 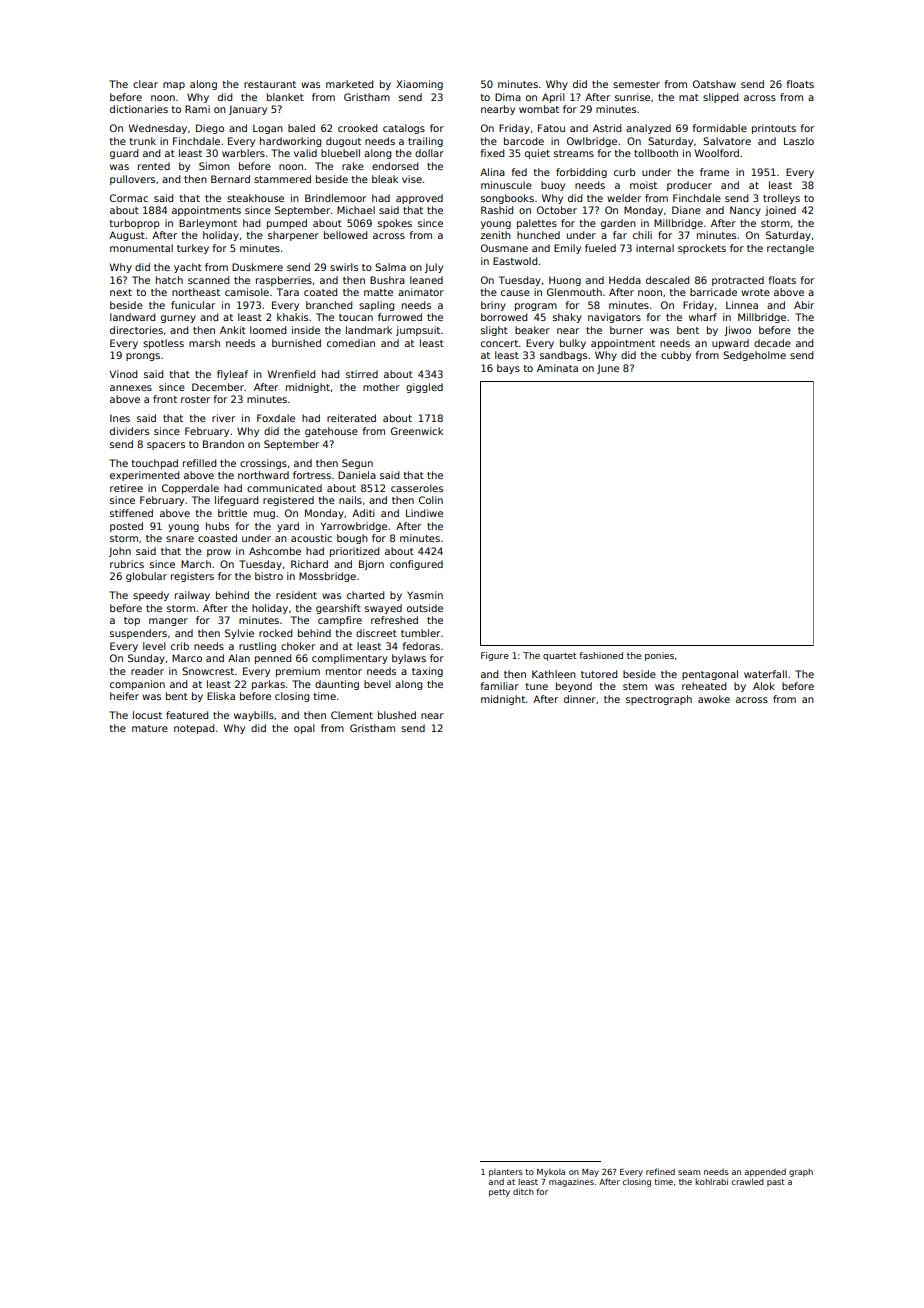 What do you see at coordinates (601, 655) in the screenshot?
I see `fashioned` at bounding box center [601, 655].
